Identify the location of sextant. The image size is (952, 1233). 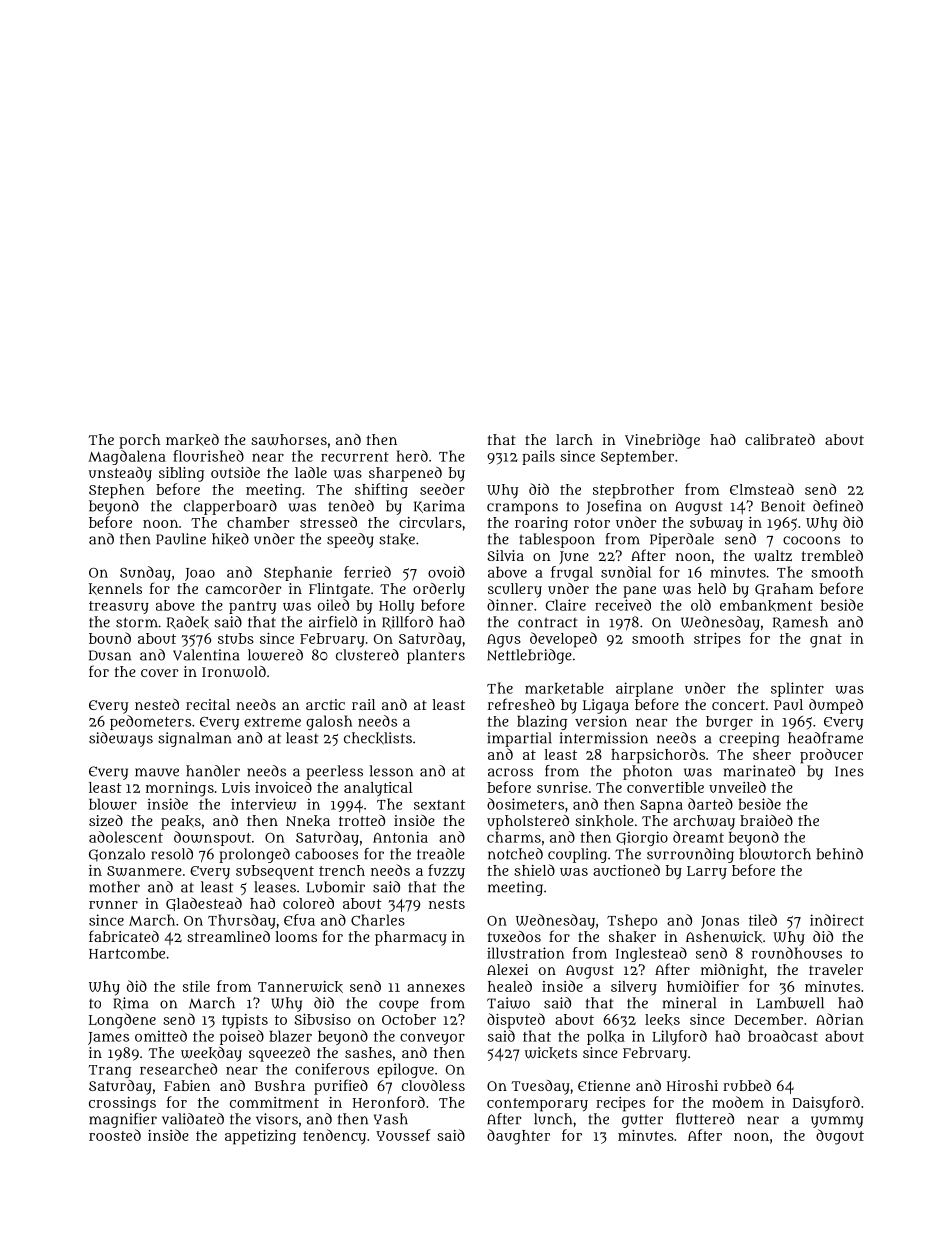
(439, 805).
